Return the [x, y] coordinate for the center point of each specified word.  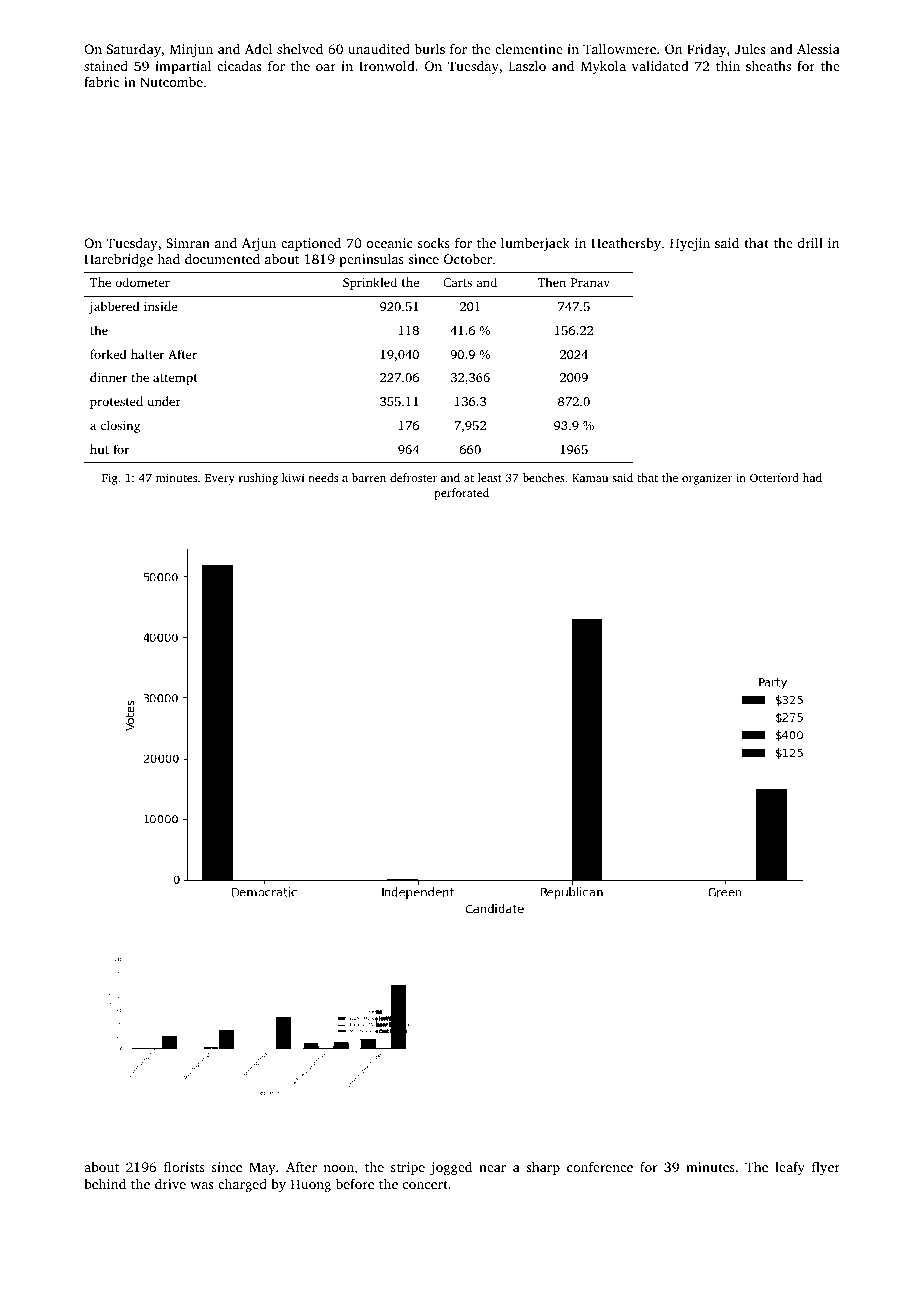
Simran [188, 243]
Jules [750, 48]
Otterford [774, 477]
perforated [462, 494]
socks [434, 243]
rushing [258, 479]
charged [242, 1185]
